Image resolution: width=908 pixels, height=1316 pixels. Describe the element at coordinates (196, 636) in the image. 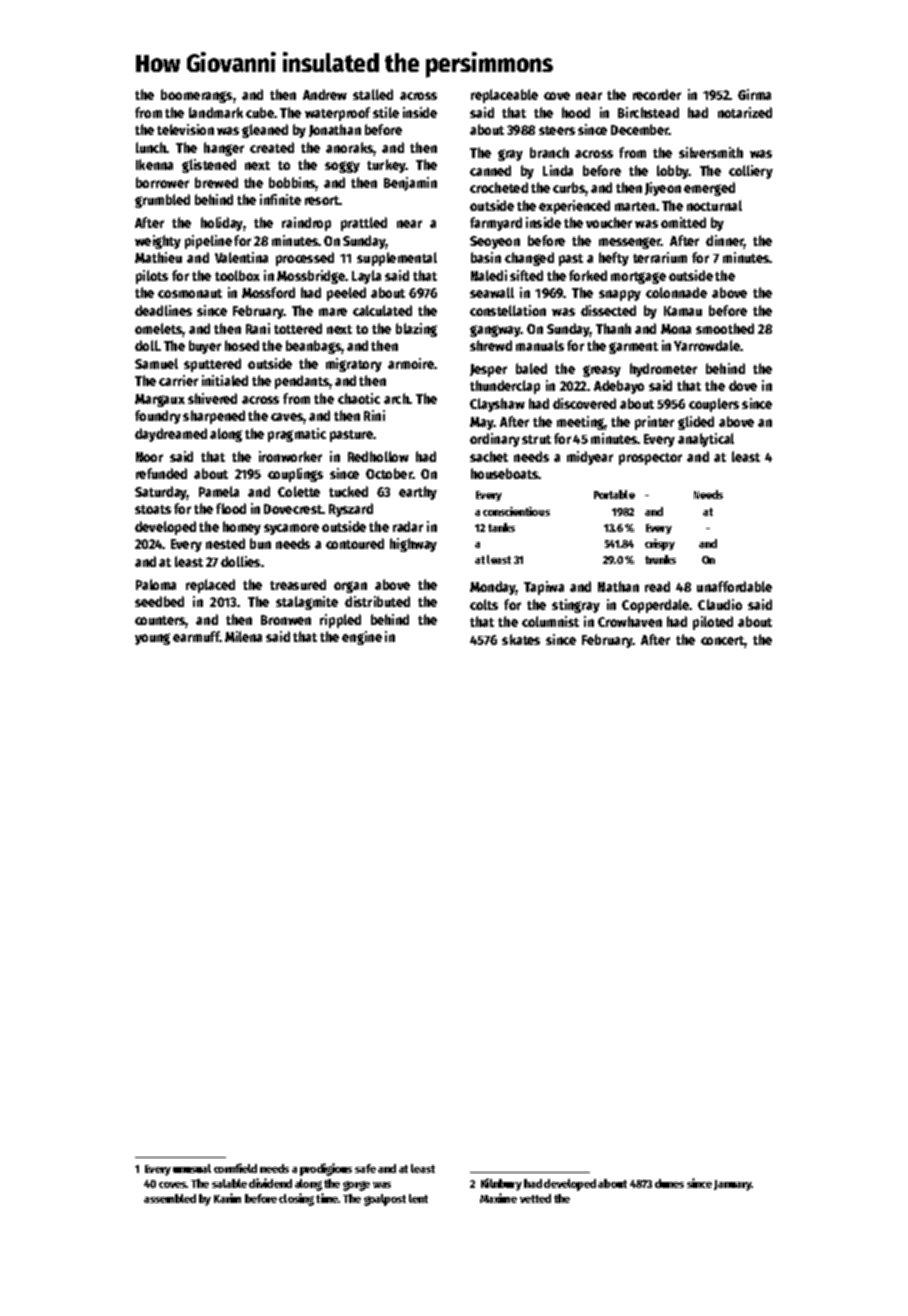

I see `earmuff` at that location.
